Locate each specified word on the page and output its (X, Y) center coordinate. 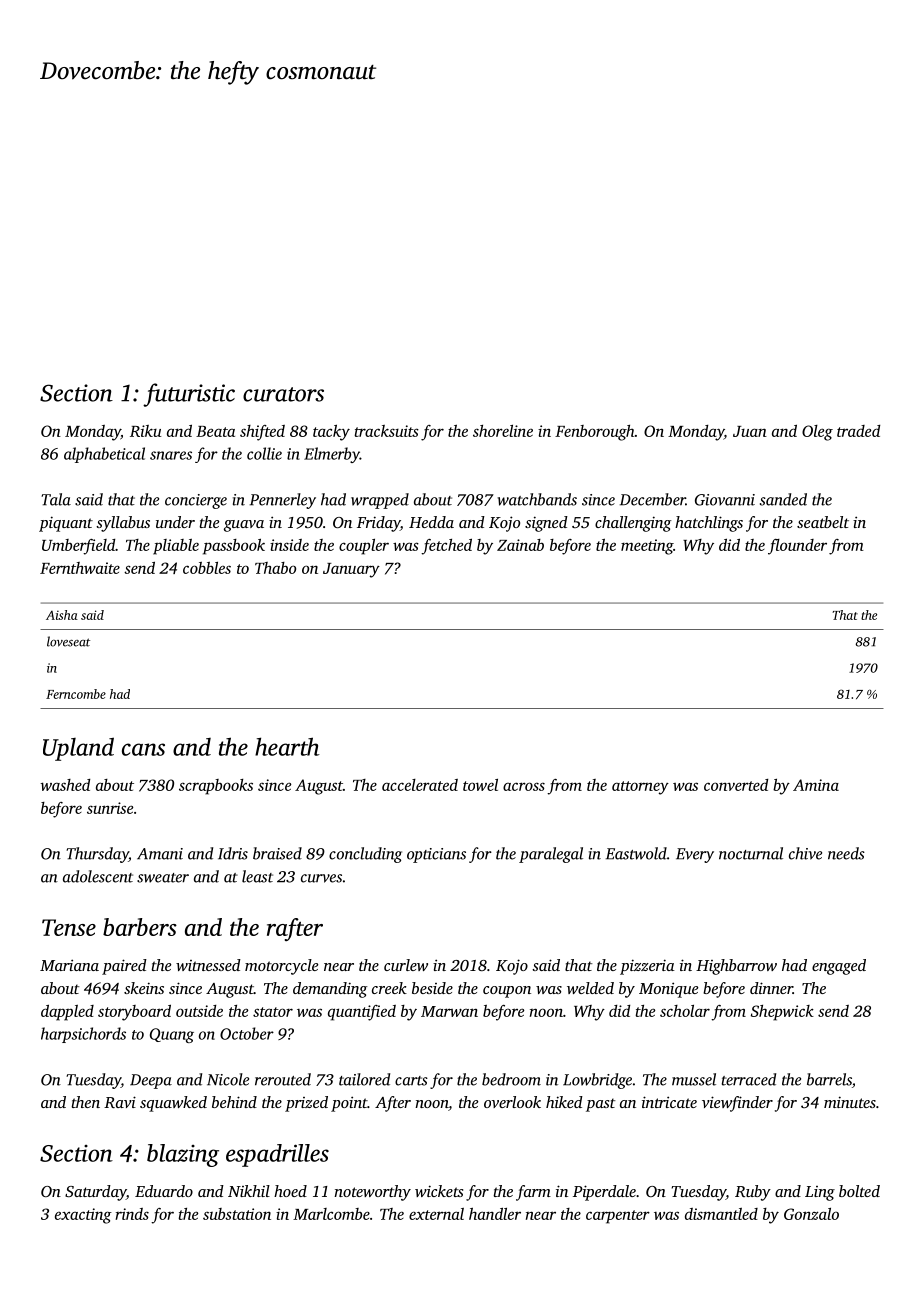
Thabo (275, 568)
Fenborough (595, 433)
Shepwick (782, 1013)
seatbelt (823, 522)
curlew (406, 965)
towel (480, 785)
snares (171, 455)
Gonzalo (811, 1214)
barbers (140, 927)
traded (858, 431)
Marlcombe (331, 1214)
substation (237, 1214)
